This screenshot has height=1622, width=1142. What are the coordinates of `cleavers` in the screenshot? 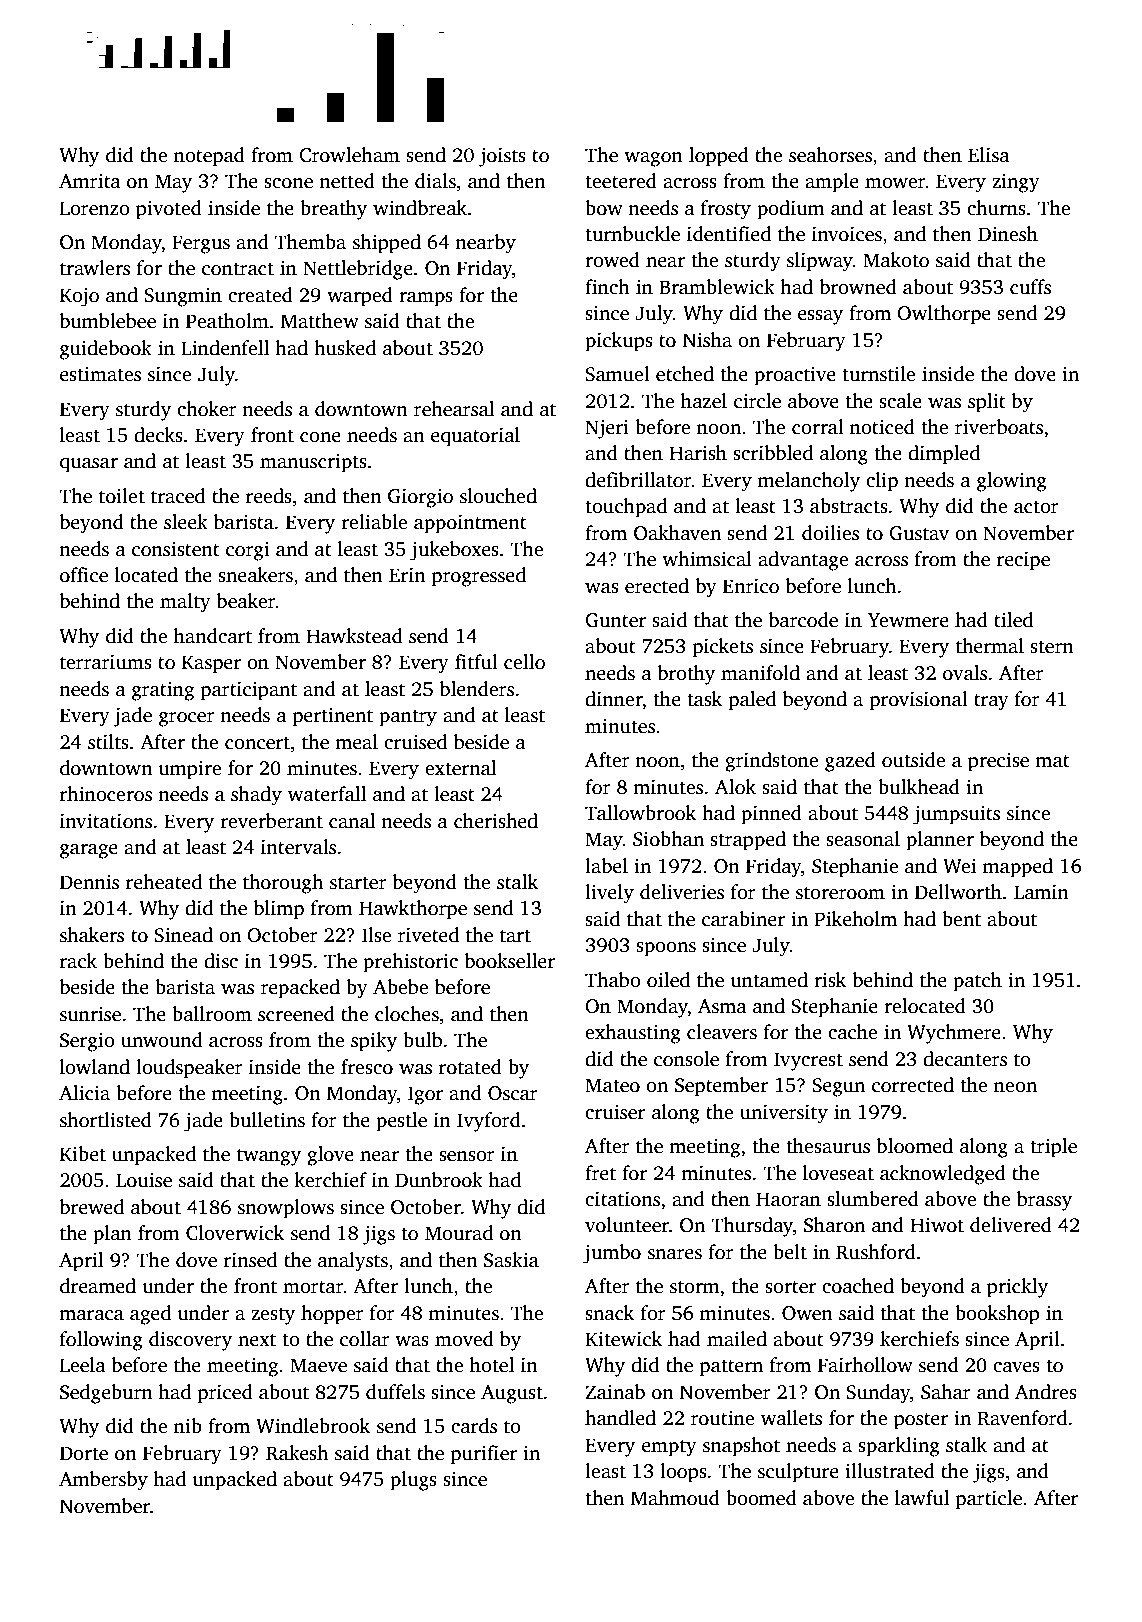 It's located at (722, 1032).
